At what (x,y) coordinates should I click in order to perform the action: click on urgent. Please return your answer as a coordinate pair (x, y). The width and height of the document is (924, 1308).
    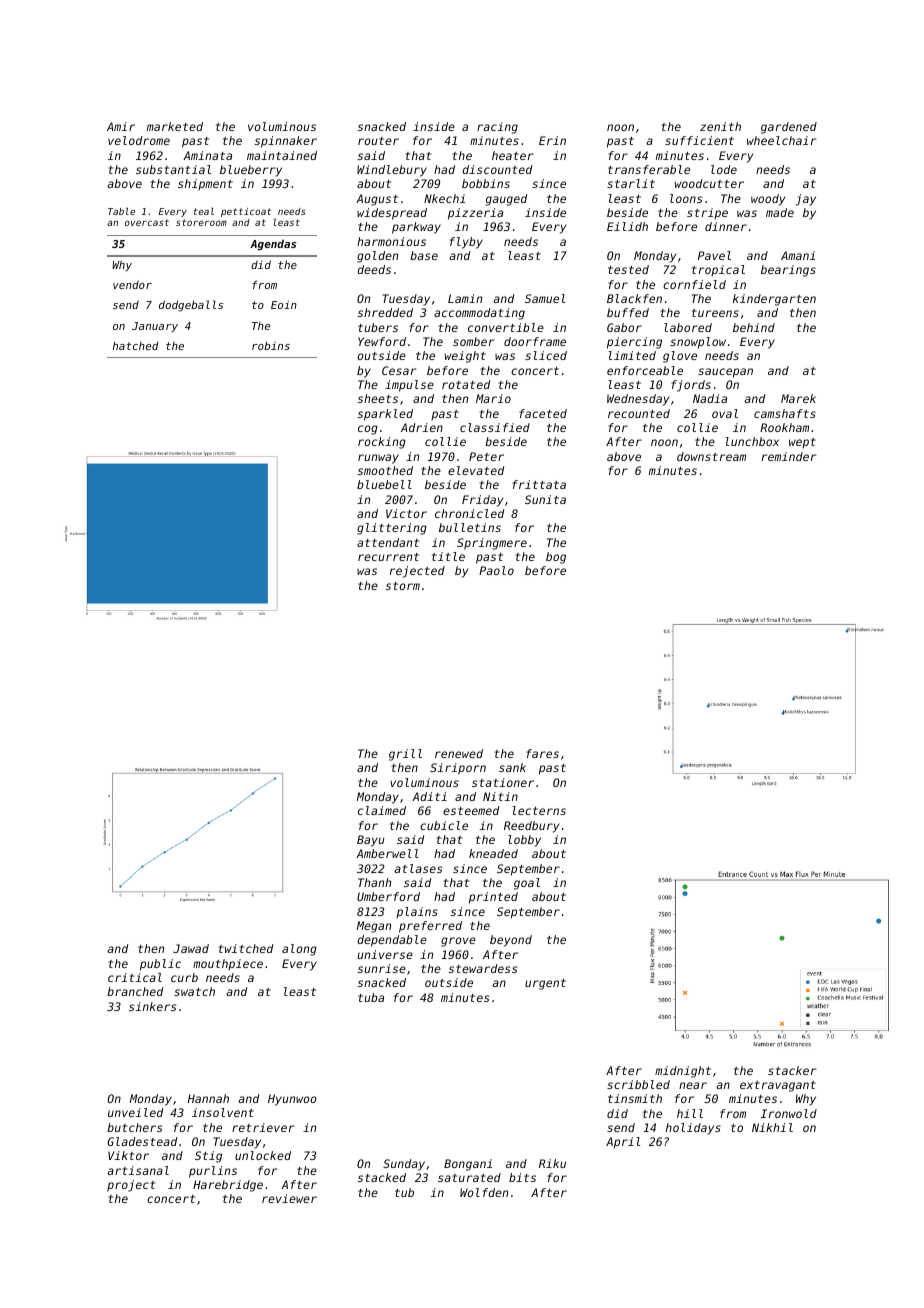
    Looking at the image, I should click on (545, 984).
